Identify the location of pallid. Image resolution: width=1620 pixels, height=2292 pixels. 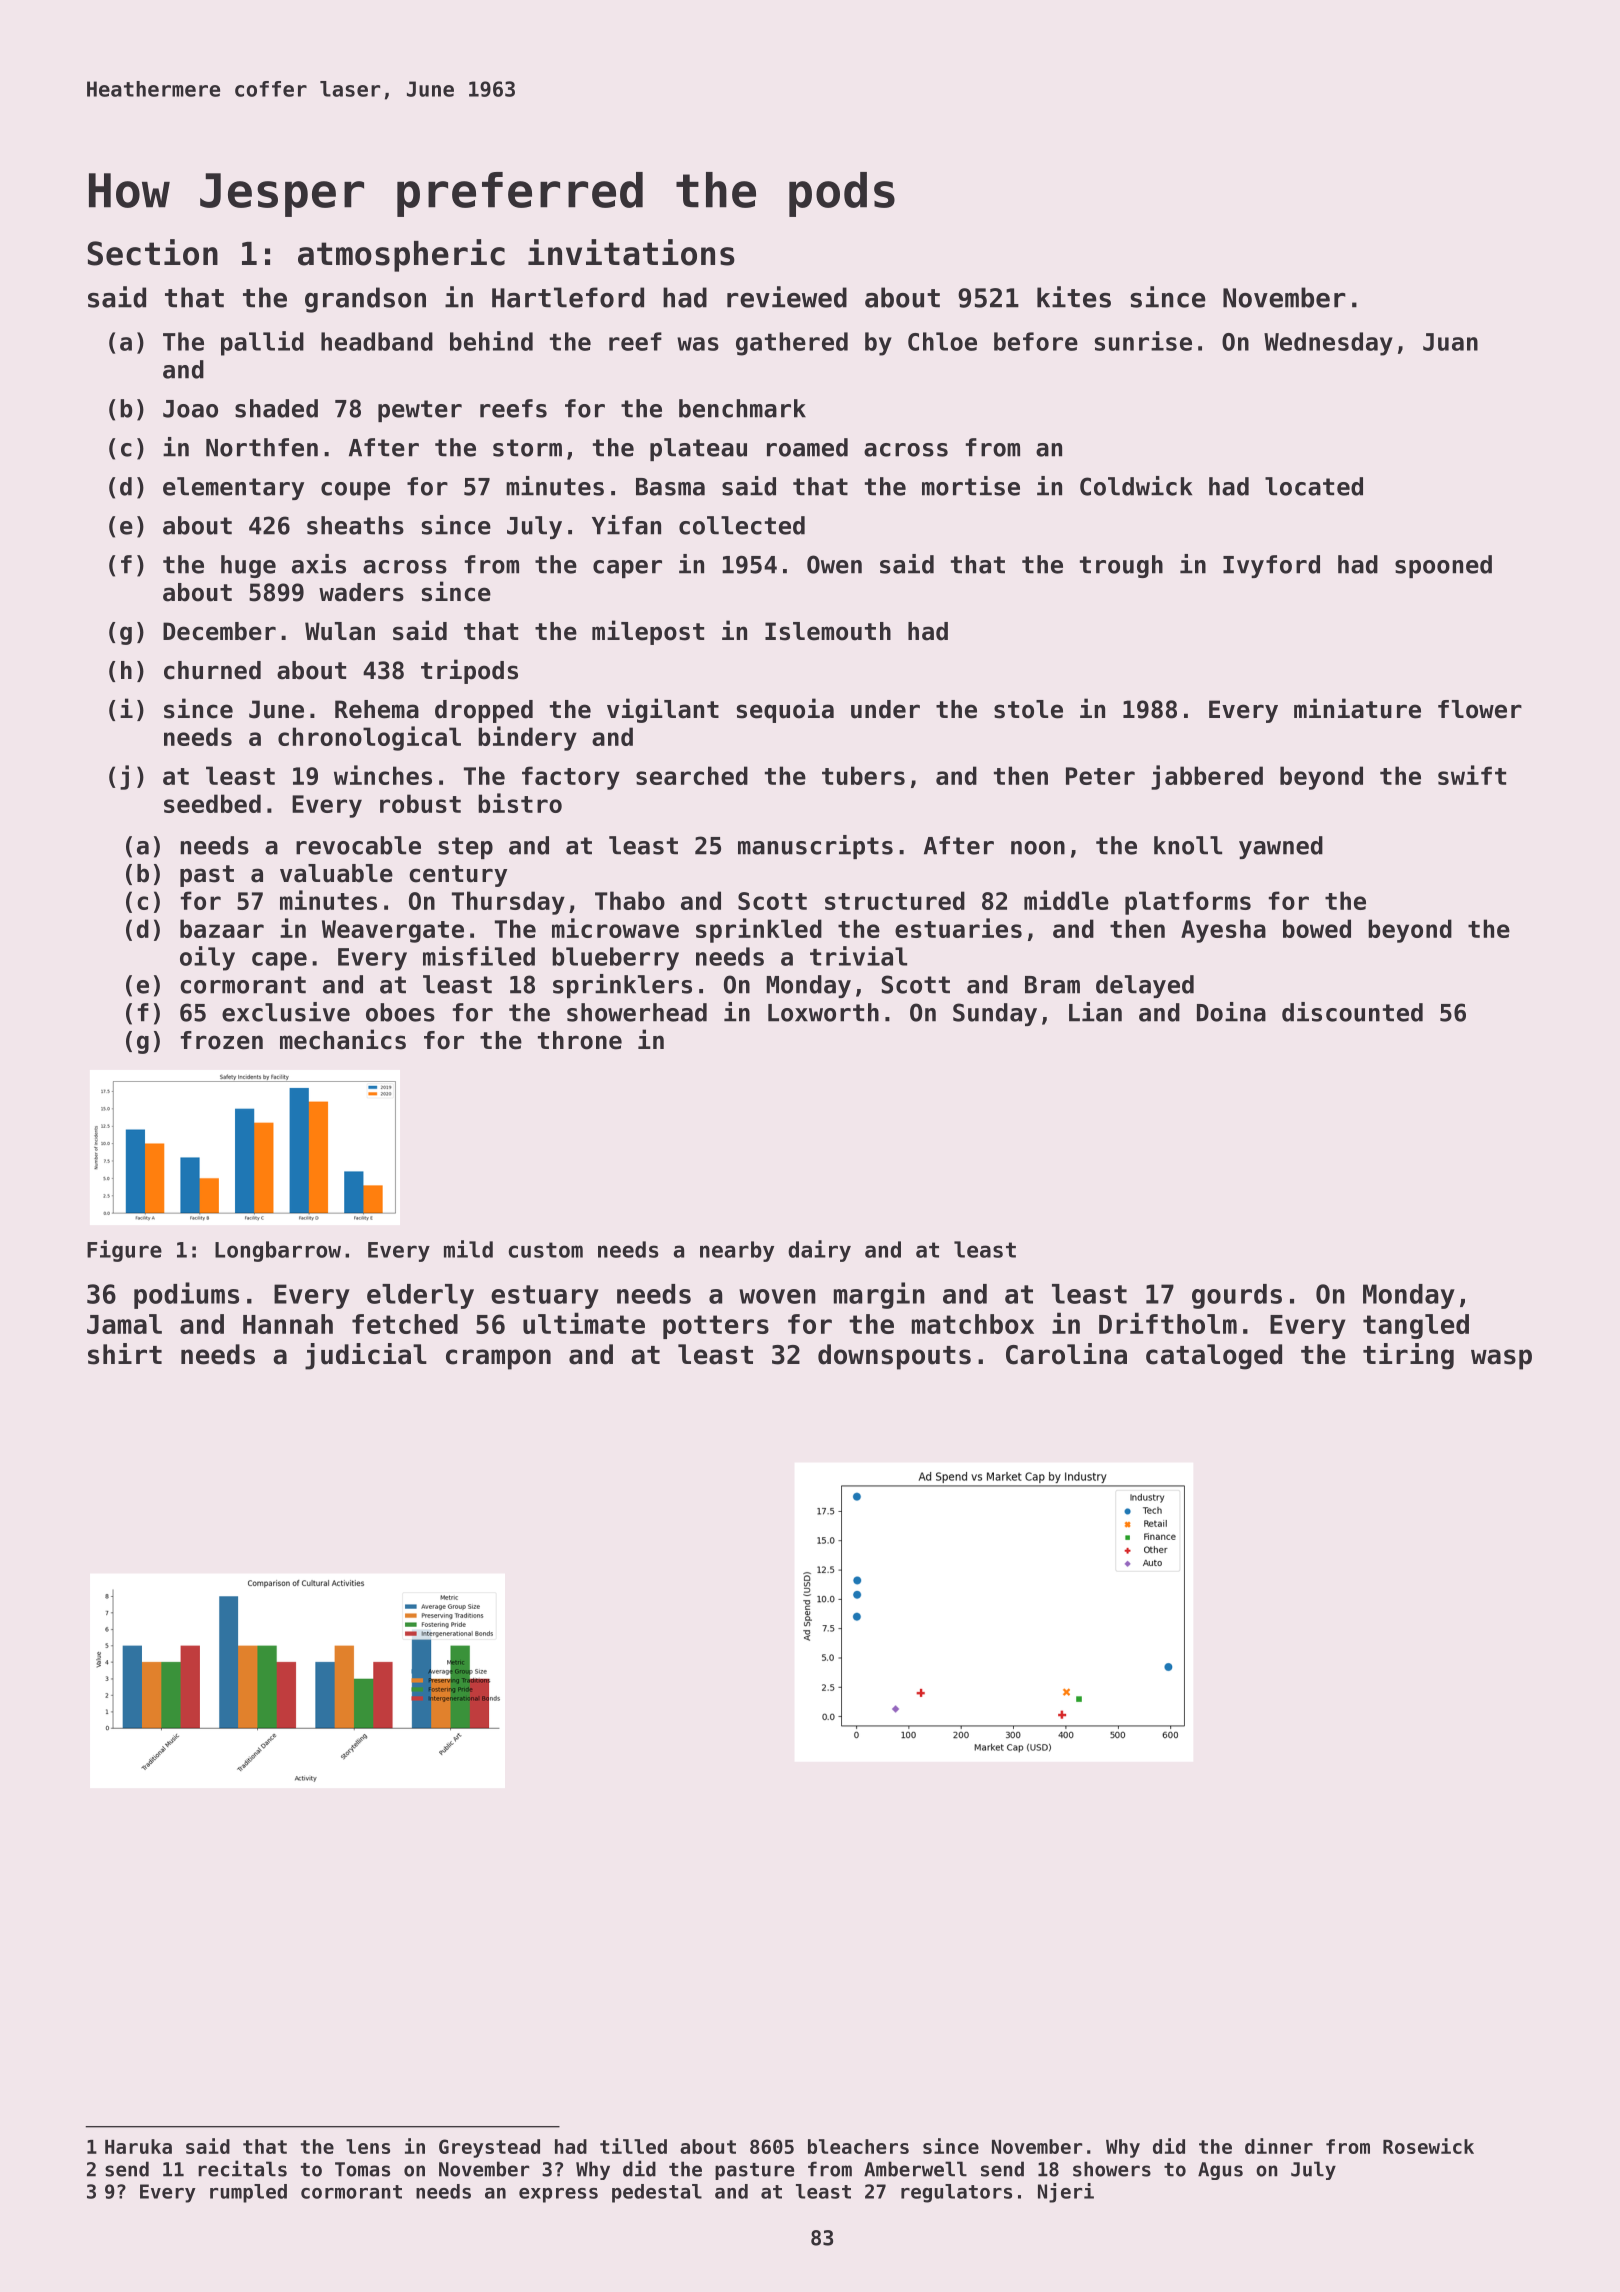
(262, 343).
